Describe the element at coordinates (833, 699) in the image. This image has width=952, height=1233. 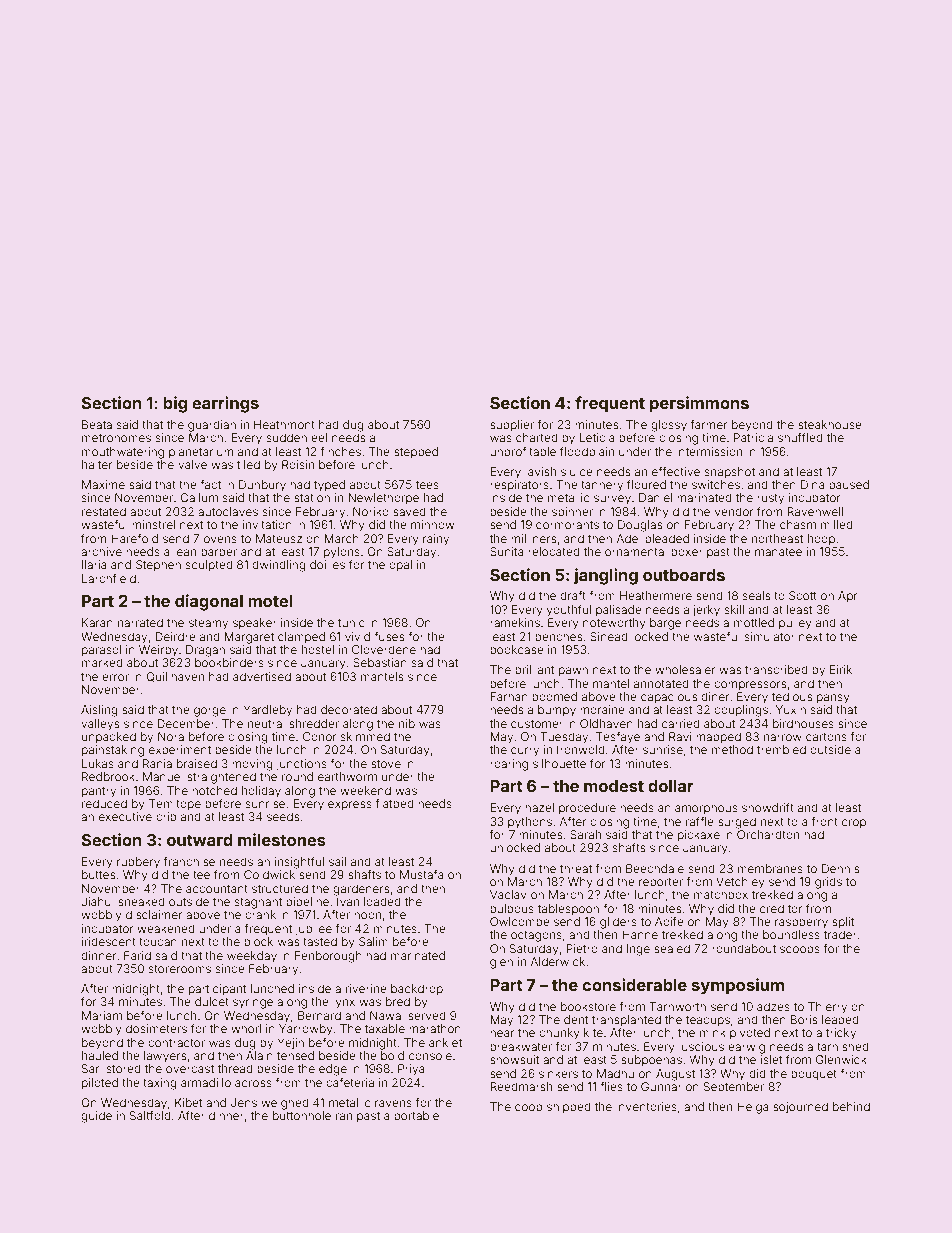
I see `pansy` at that location.
